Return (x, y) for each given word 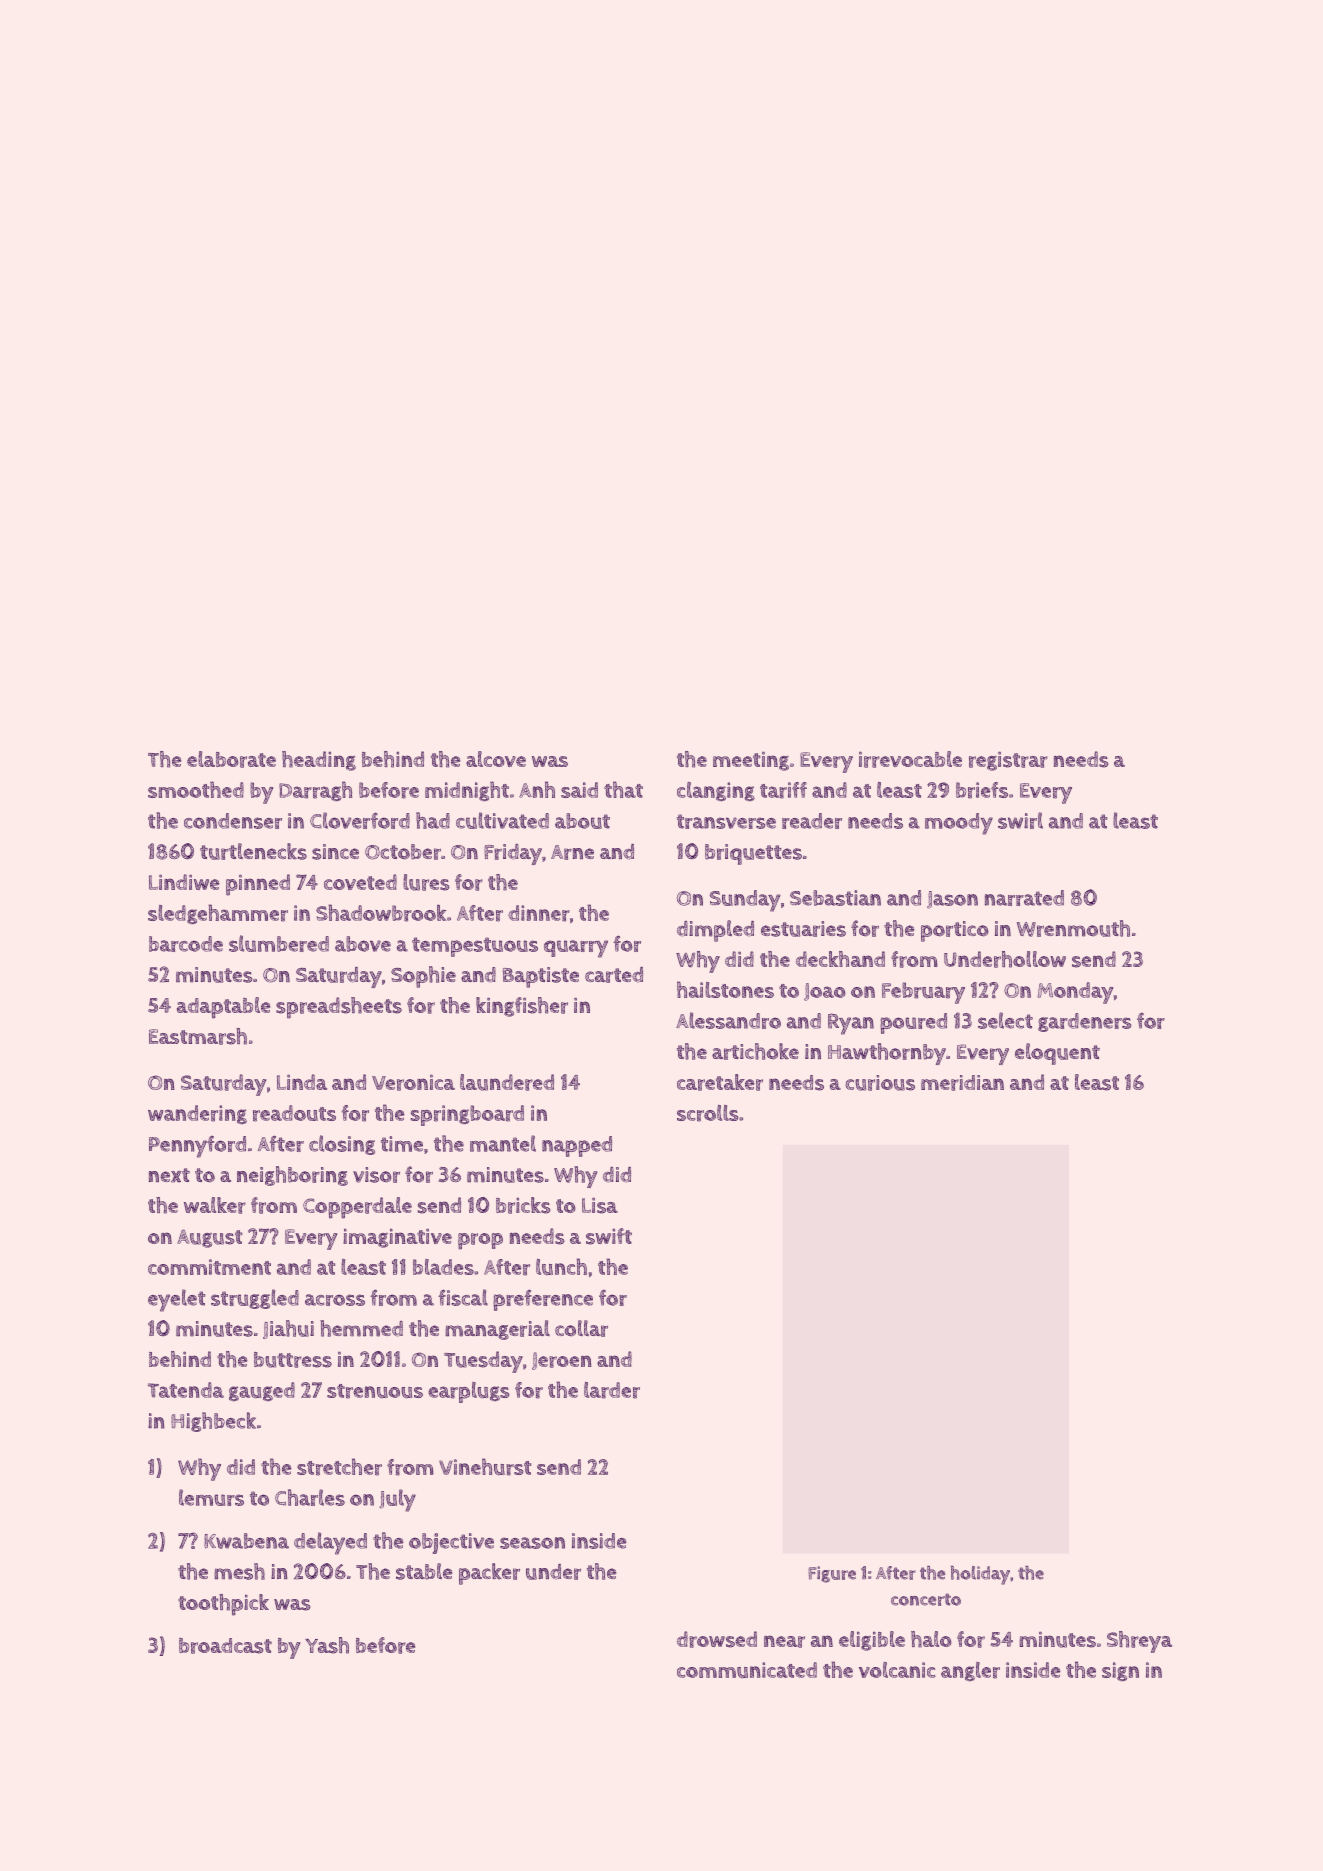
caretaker (720, 1082)
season (532, 1543)
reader (812, 821)
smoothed (196, 789)
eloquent (1057, 1054)
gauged (262, 1391)
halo (931, 1639)
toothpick (223, 1605)
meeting (751, 761)
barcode (186, 944)
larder (612, 1390)
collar (581, 1328)
